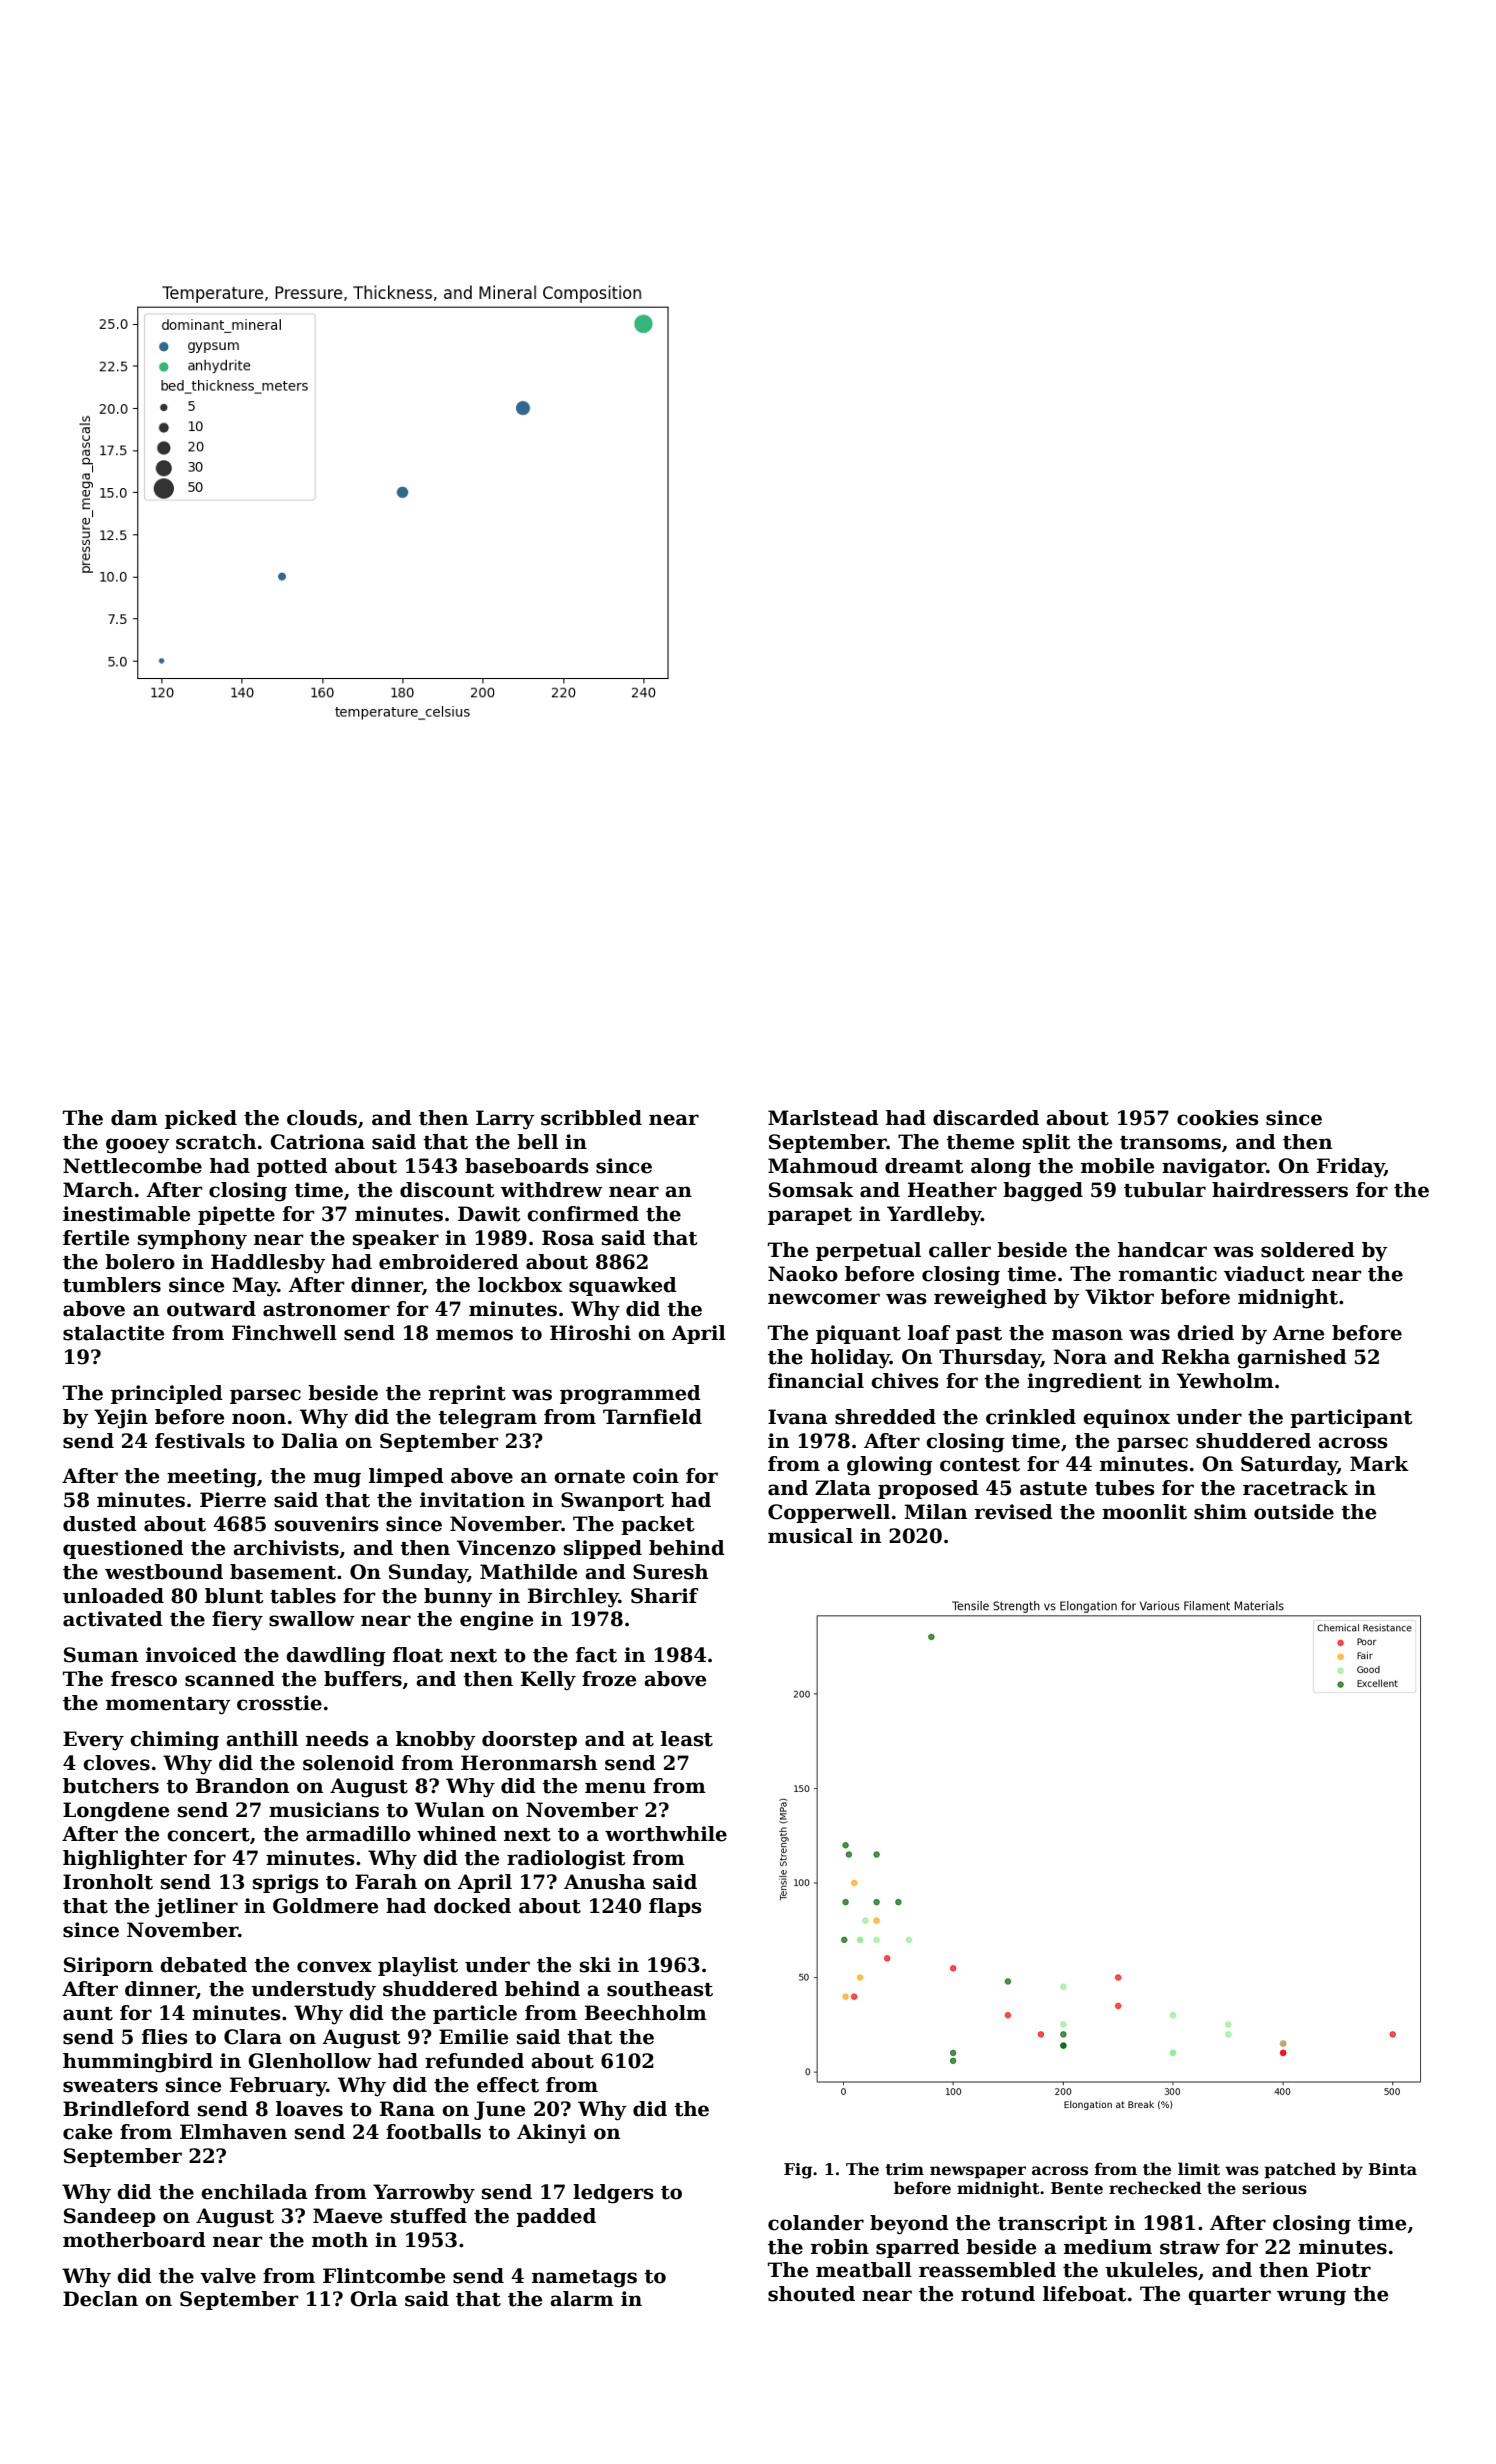  What do you see at coordinates (1144, 1512) in the page?
I see `moonlit` at bounding box center [1144, 1512].
